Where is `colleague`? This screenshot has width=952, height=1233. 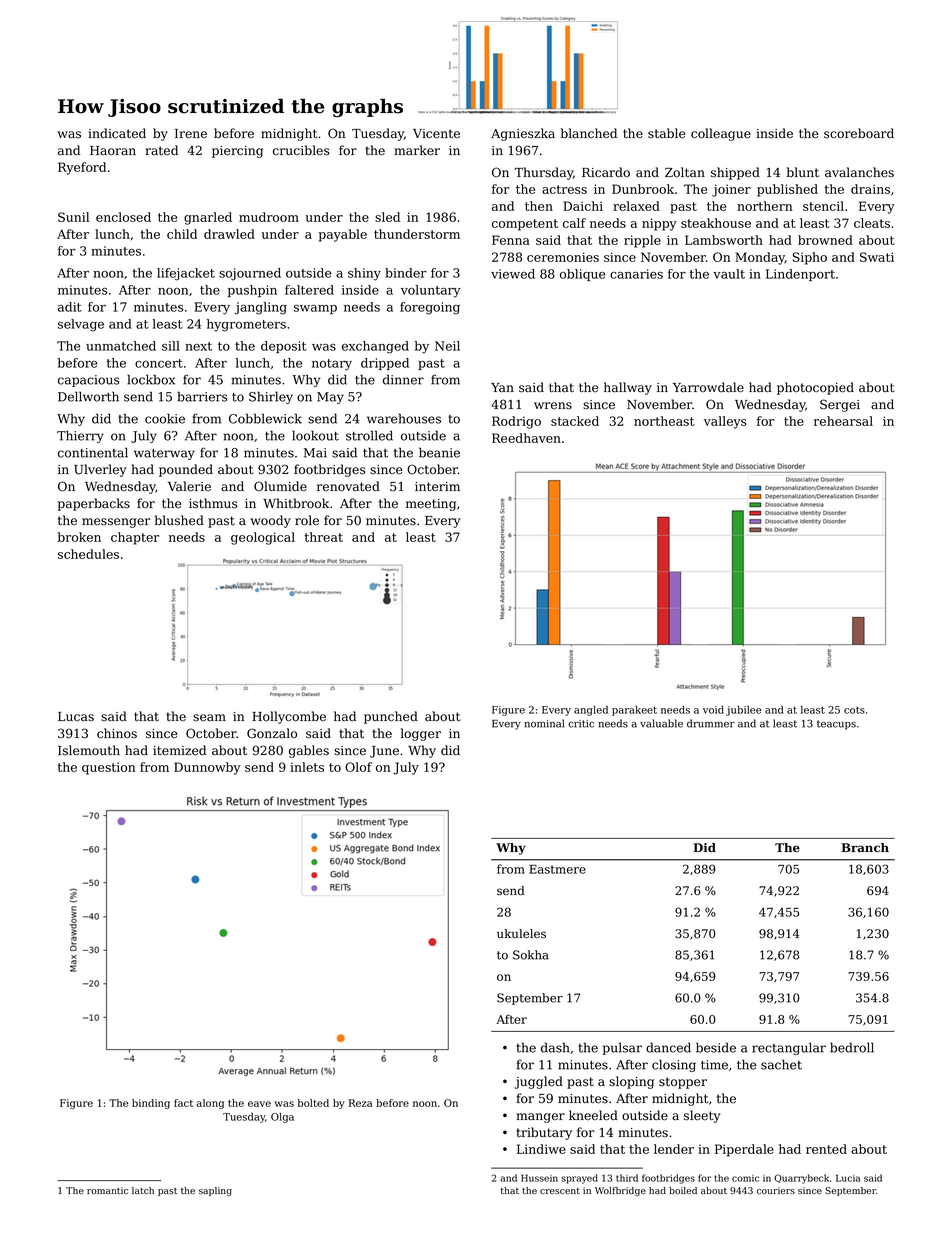
colleague is located at coordinates (721, 134).
